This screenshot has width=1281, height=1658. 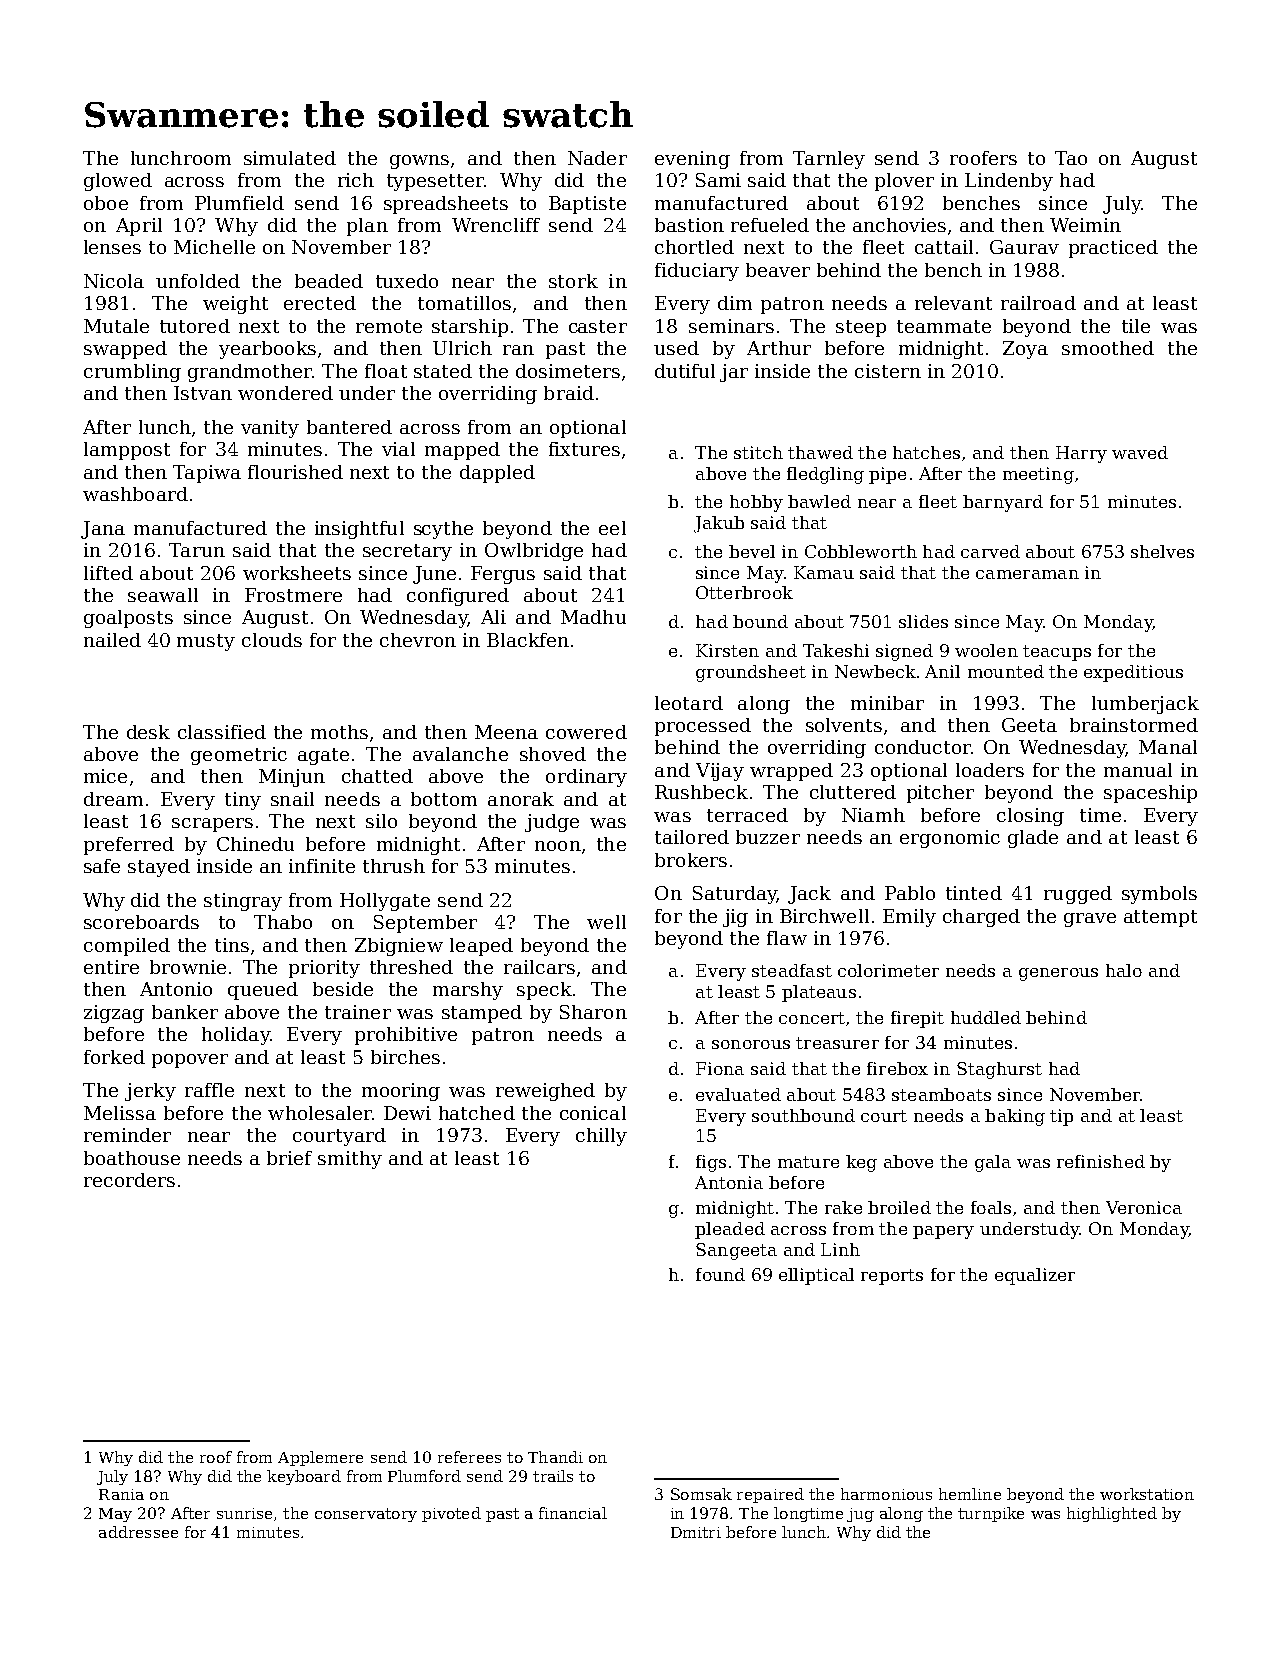 I want to click on chilly, so click(x=601, y=1137).
